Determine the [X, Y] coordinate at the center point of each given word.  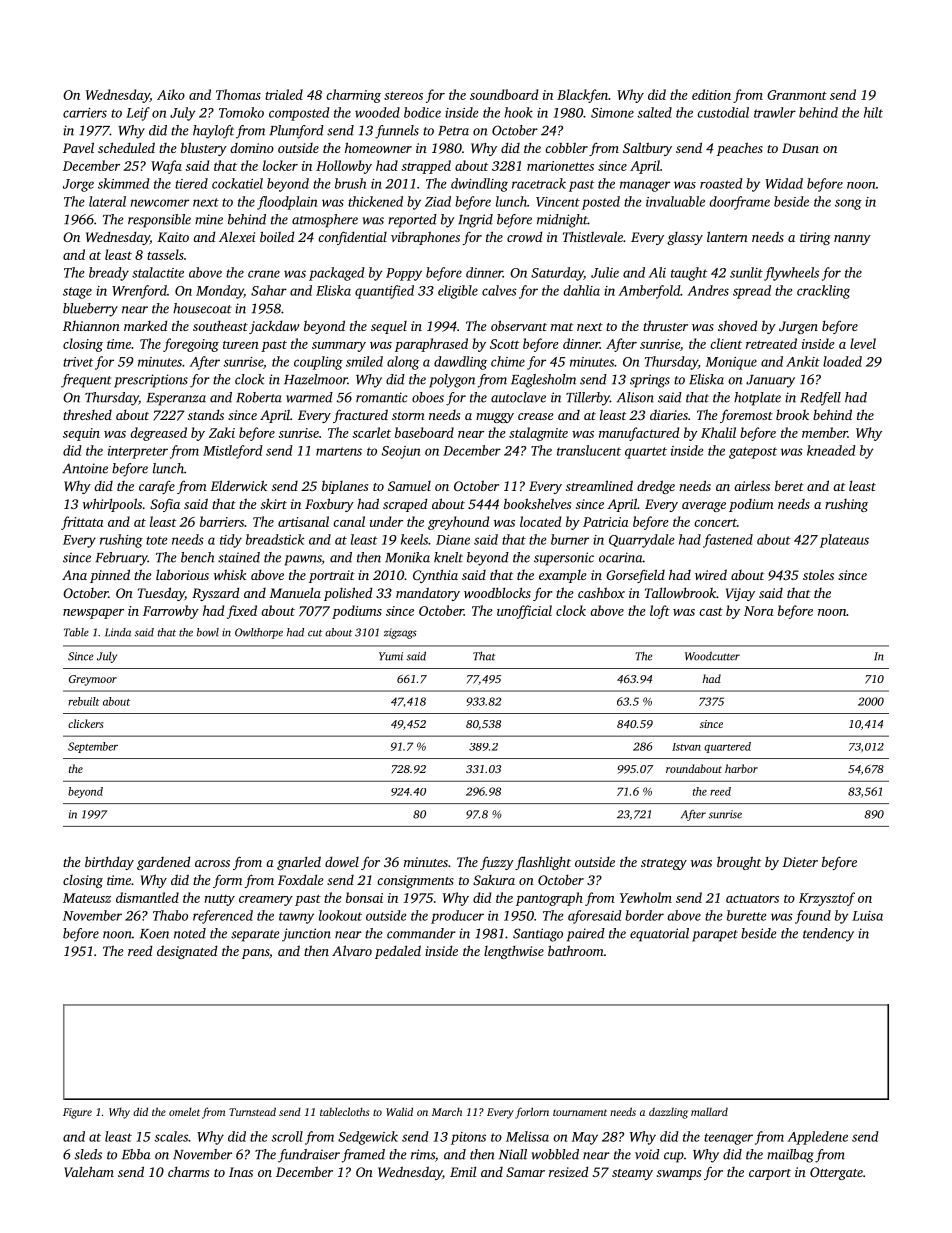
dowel [342, 861]
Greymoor [93, 680]
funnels [397, 132]
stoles [818, 574]
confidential [352, 238]
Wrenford [139, 292]
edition [711, 94]
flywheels [791, 274]
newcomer [160, 203]
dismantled [147, 897]
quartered [727, 747]
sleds [88, 1154]
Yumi [391, 656]
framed [363, 1156]
